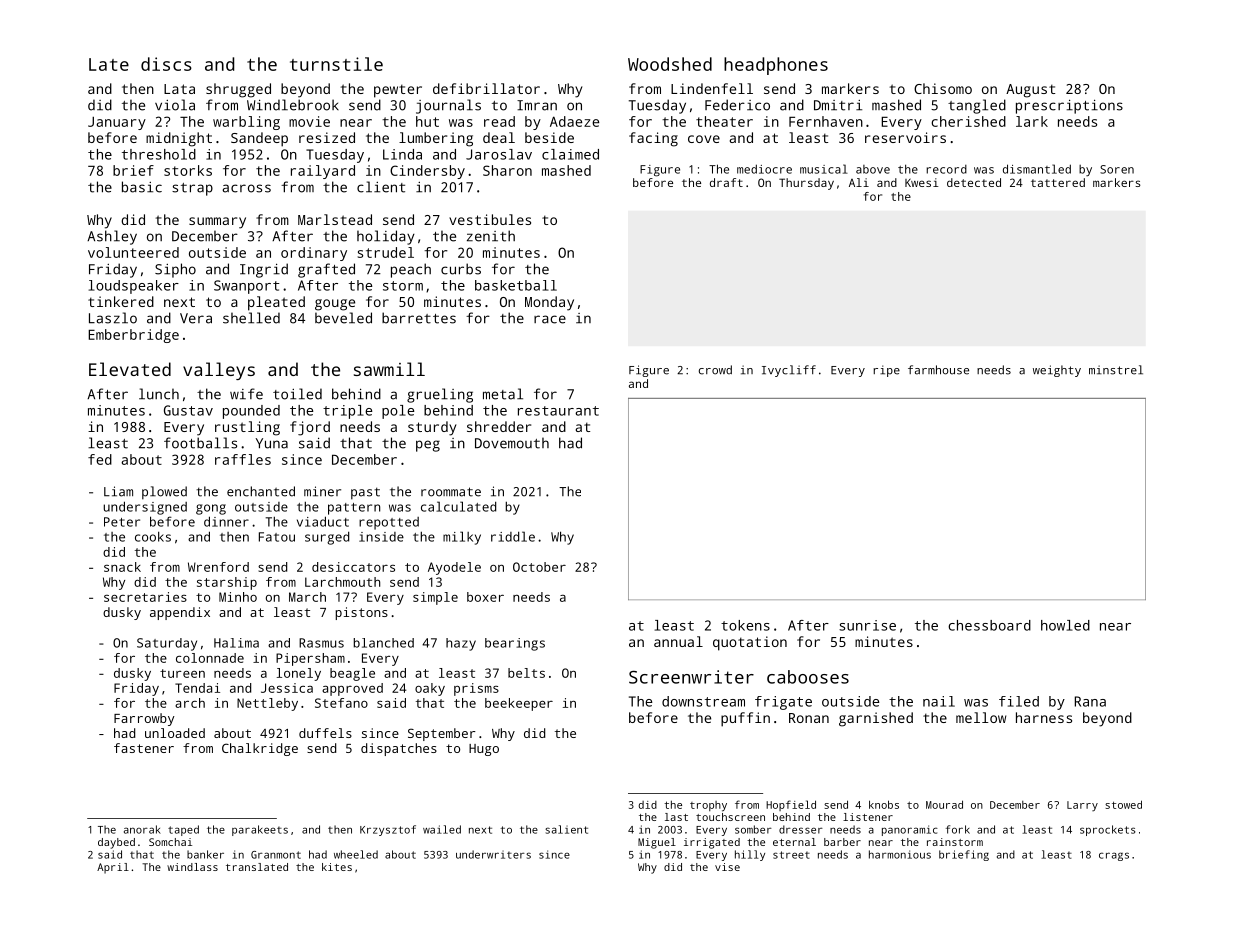 Image resolution: width=1233 pixels, height=952 pixels. What do you see at coordinates (180, 613) in the screenshot?
I see `appendix` at bounding box center [180, 613].
